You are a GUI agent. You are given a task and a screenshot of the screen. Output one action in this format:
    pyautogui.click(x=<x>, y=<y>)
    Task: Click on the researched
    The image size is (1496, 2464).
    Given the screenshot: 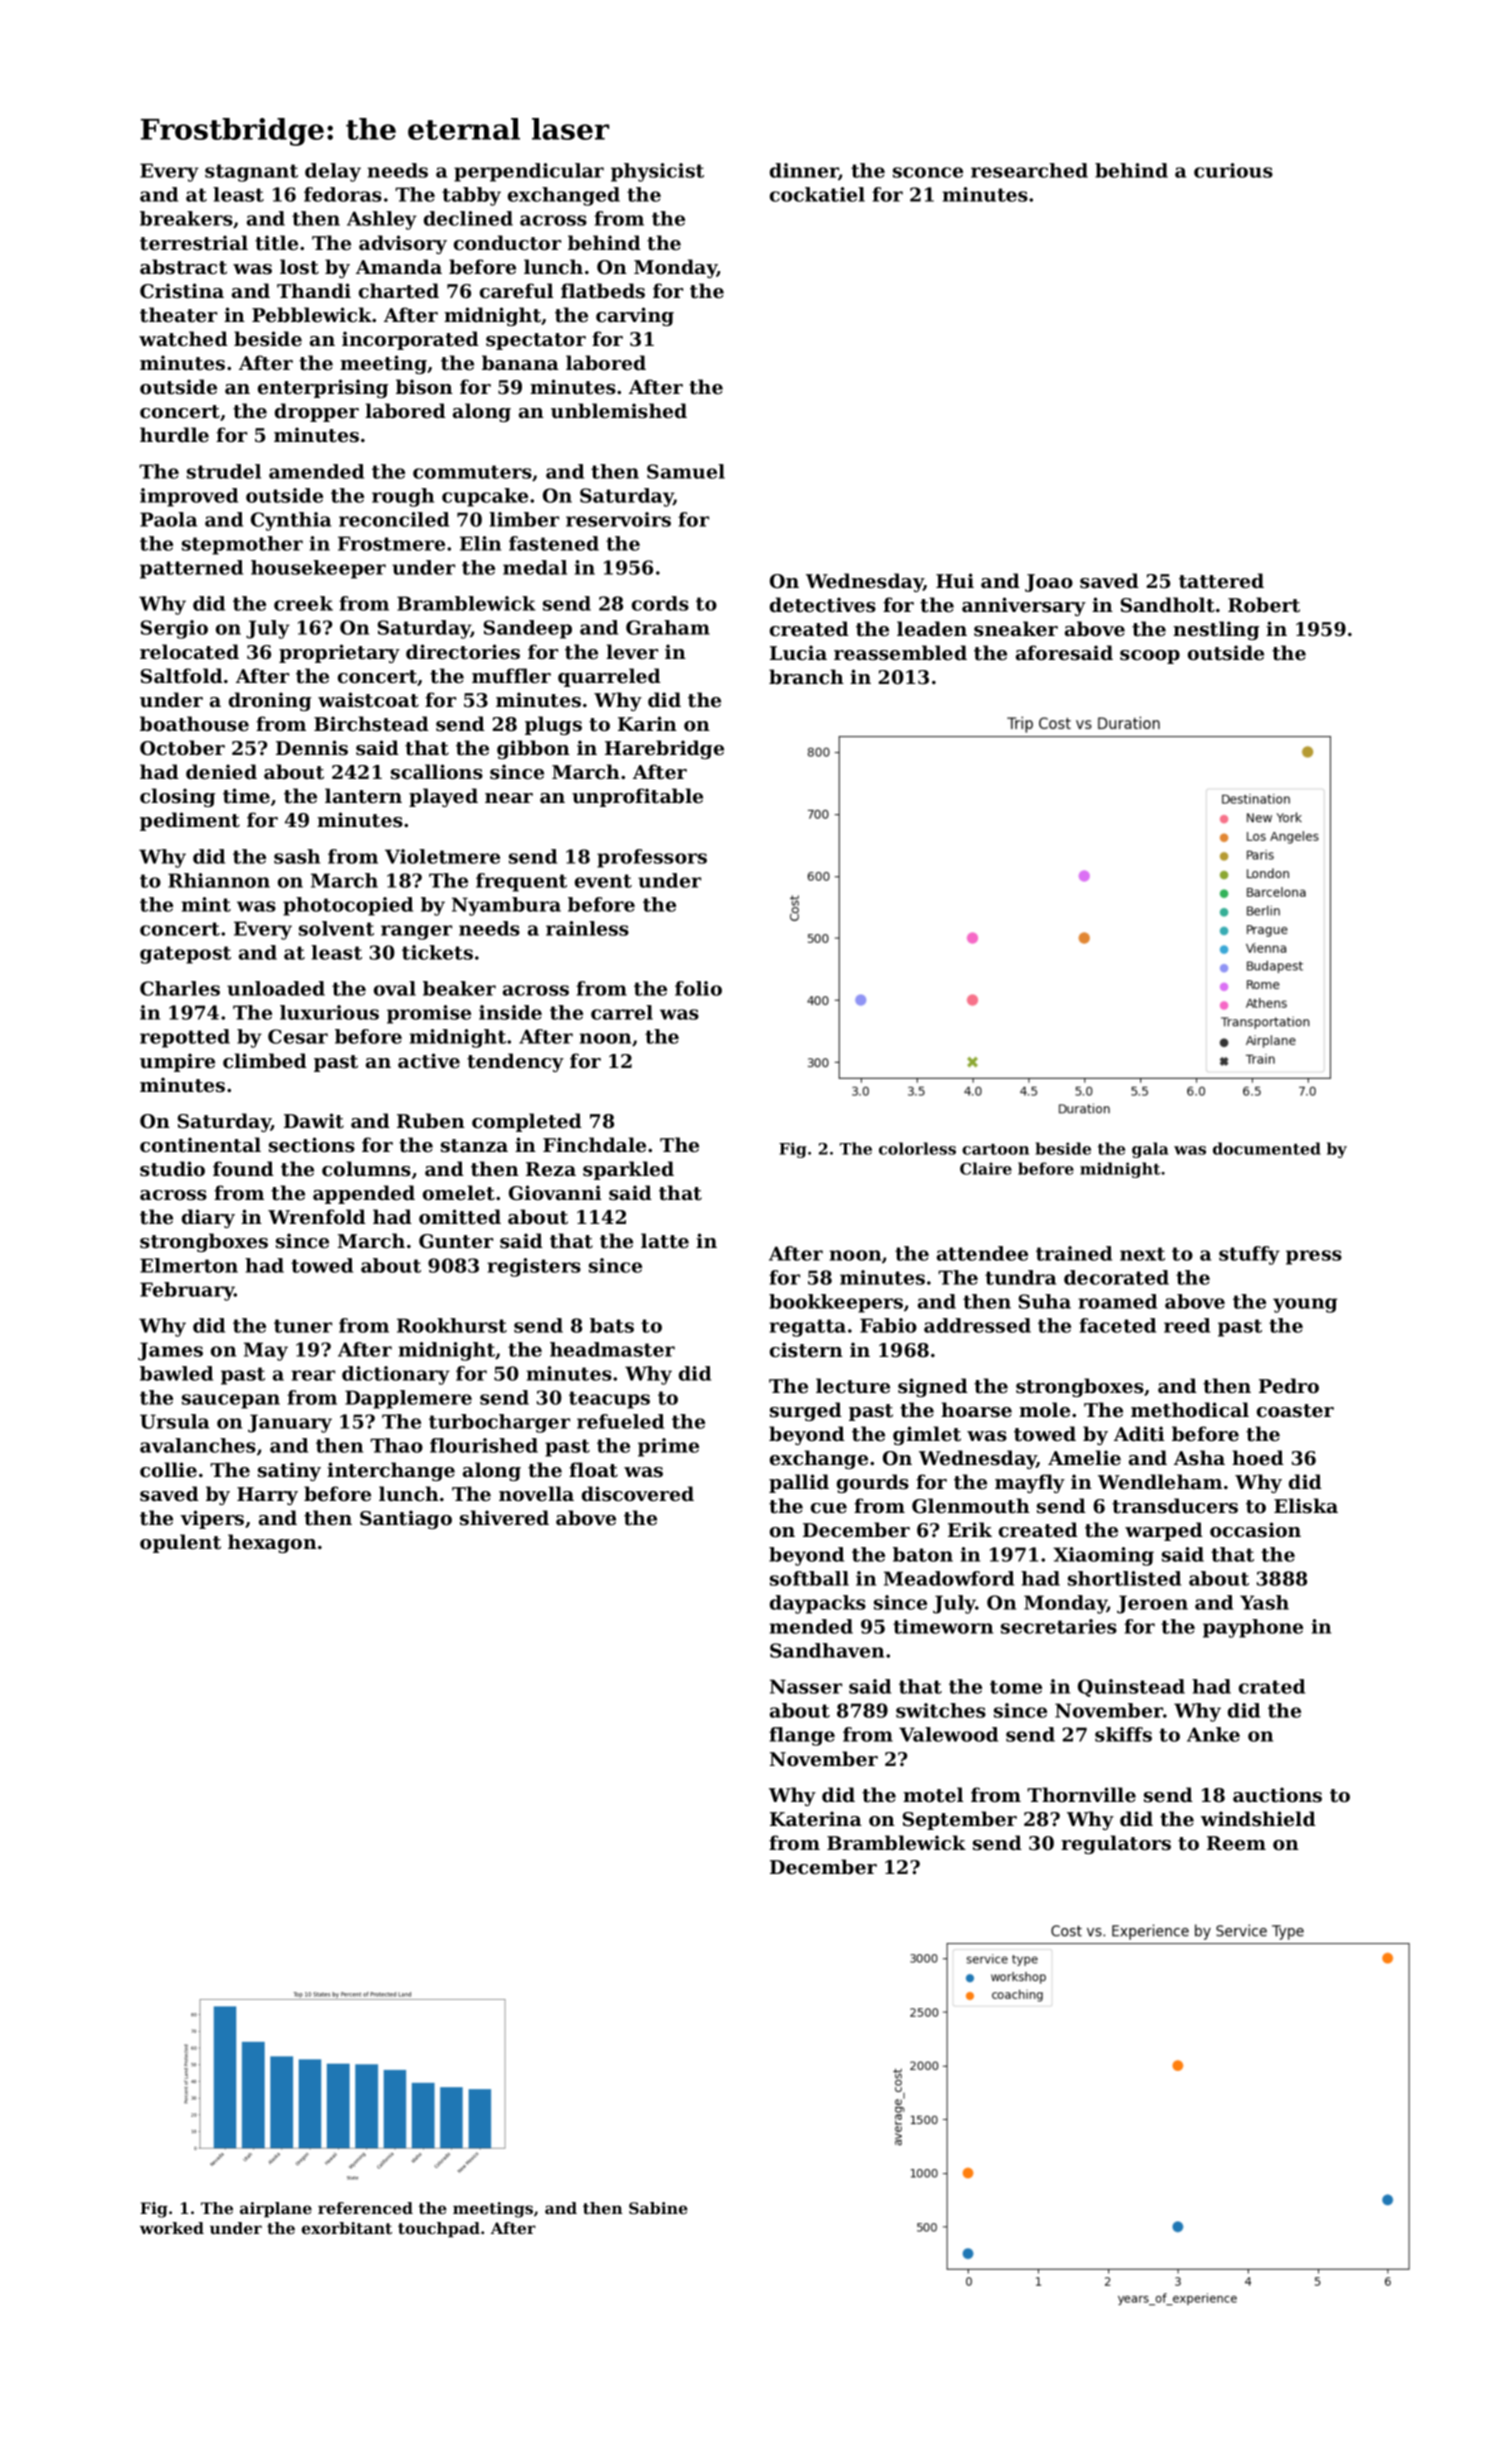 What is the action you would take?
    pyautogui.click(x=1029, y=170)
